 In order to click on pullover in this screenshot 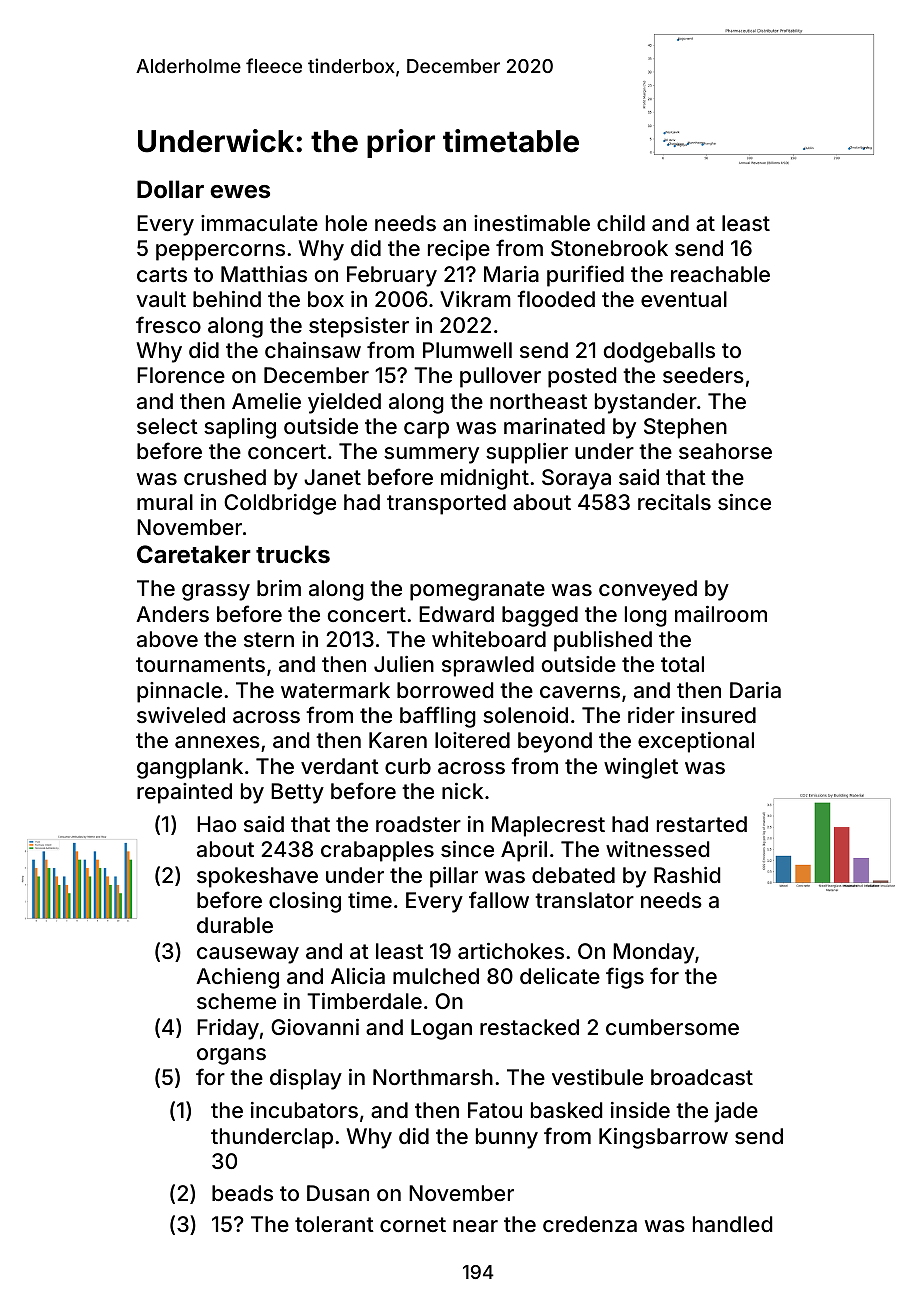, I will do `click(500, 377)`.
